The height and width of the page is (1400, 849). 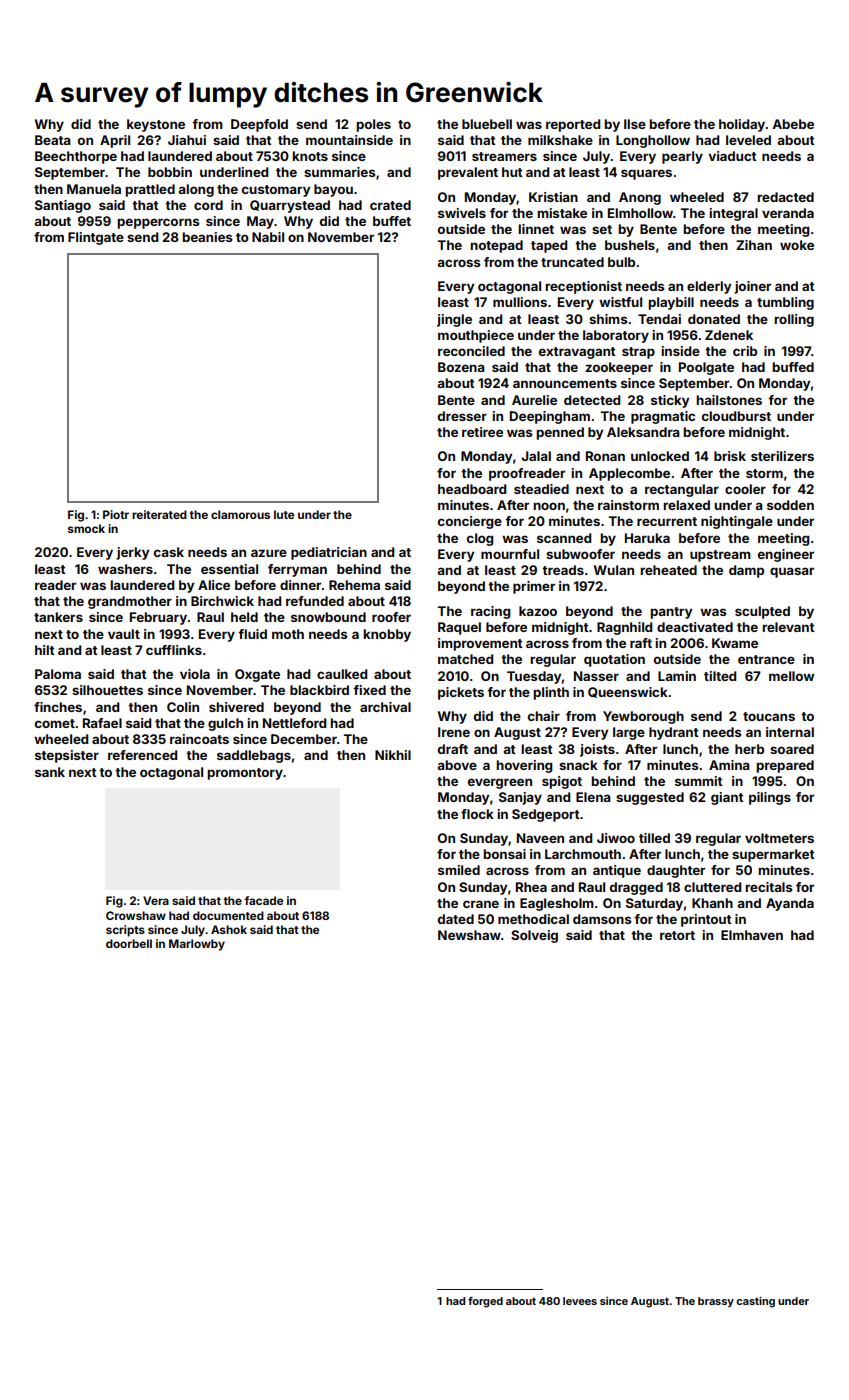 What do you see at coordinates (469, 935) in the page?
I see `Newshaw` at bounding box center [469, 935].
